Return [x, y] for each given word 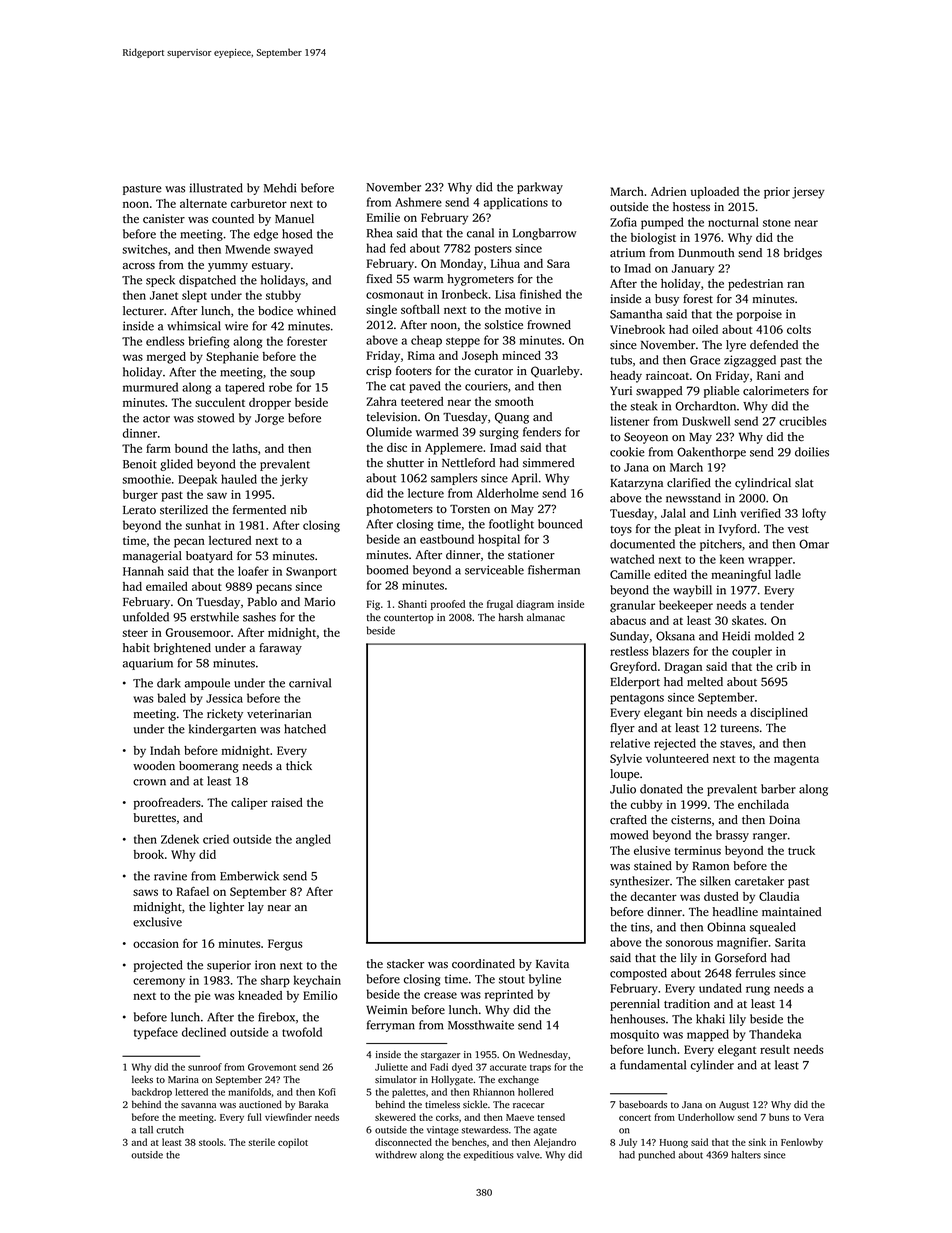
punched [656, 1156]
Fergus [285, 945]
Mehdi [280, 188]
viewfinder [288, 1117]
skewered [395, 1117]
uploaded [715, 193]
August [734, 1106]
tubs [621, 360]
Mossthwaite [481, 1025]
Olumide [389, 432]
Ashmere [418, 202]
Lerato [139, 510]
